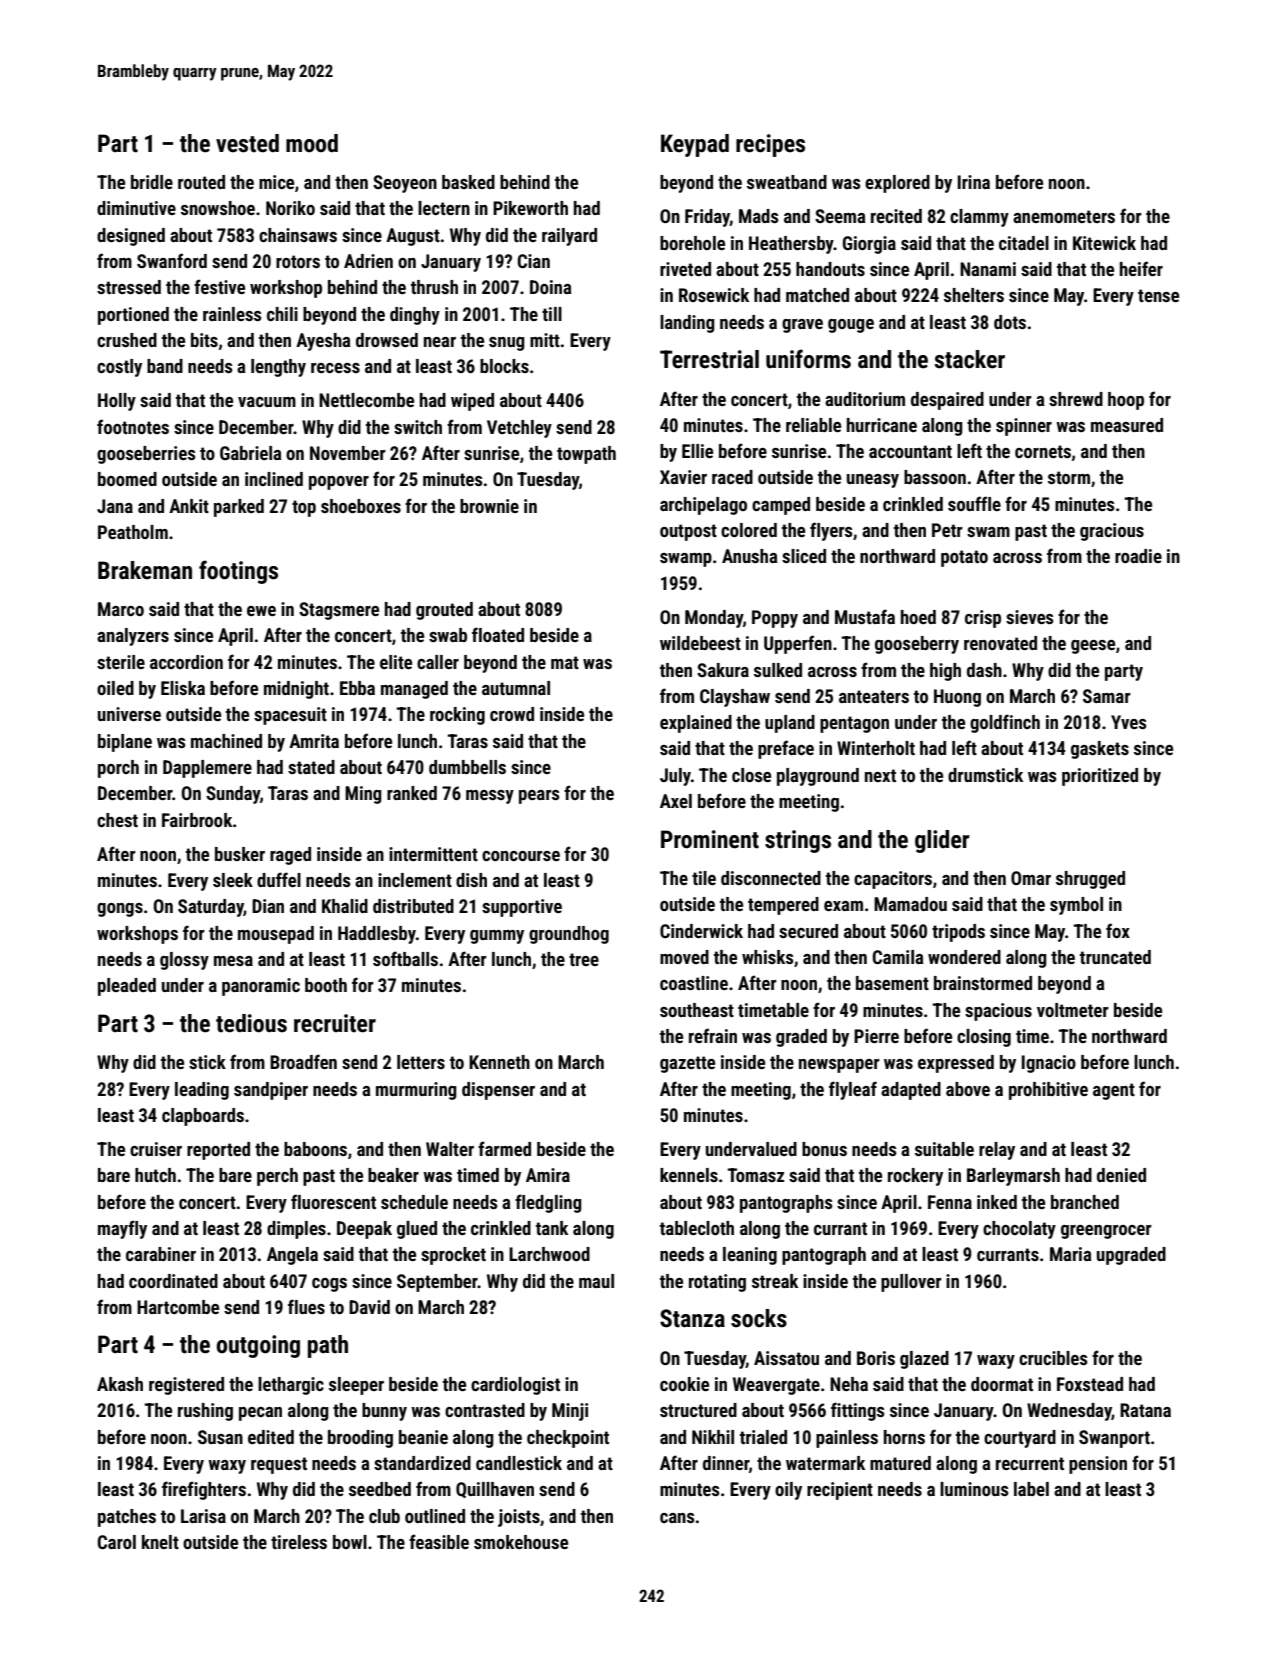  What do you see at coordinates (1030, 617) in the screenshot?
I see `sieves` at bounding box center [1030, 617].
